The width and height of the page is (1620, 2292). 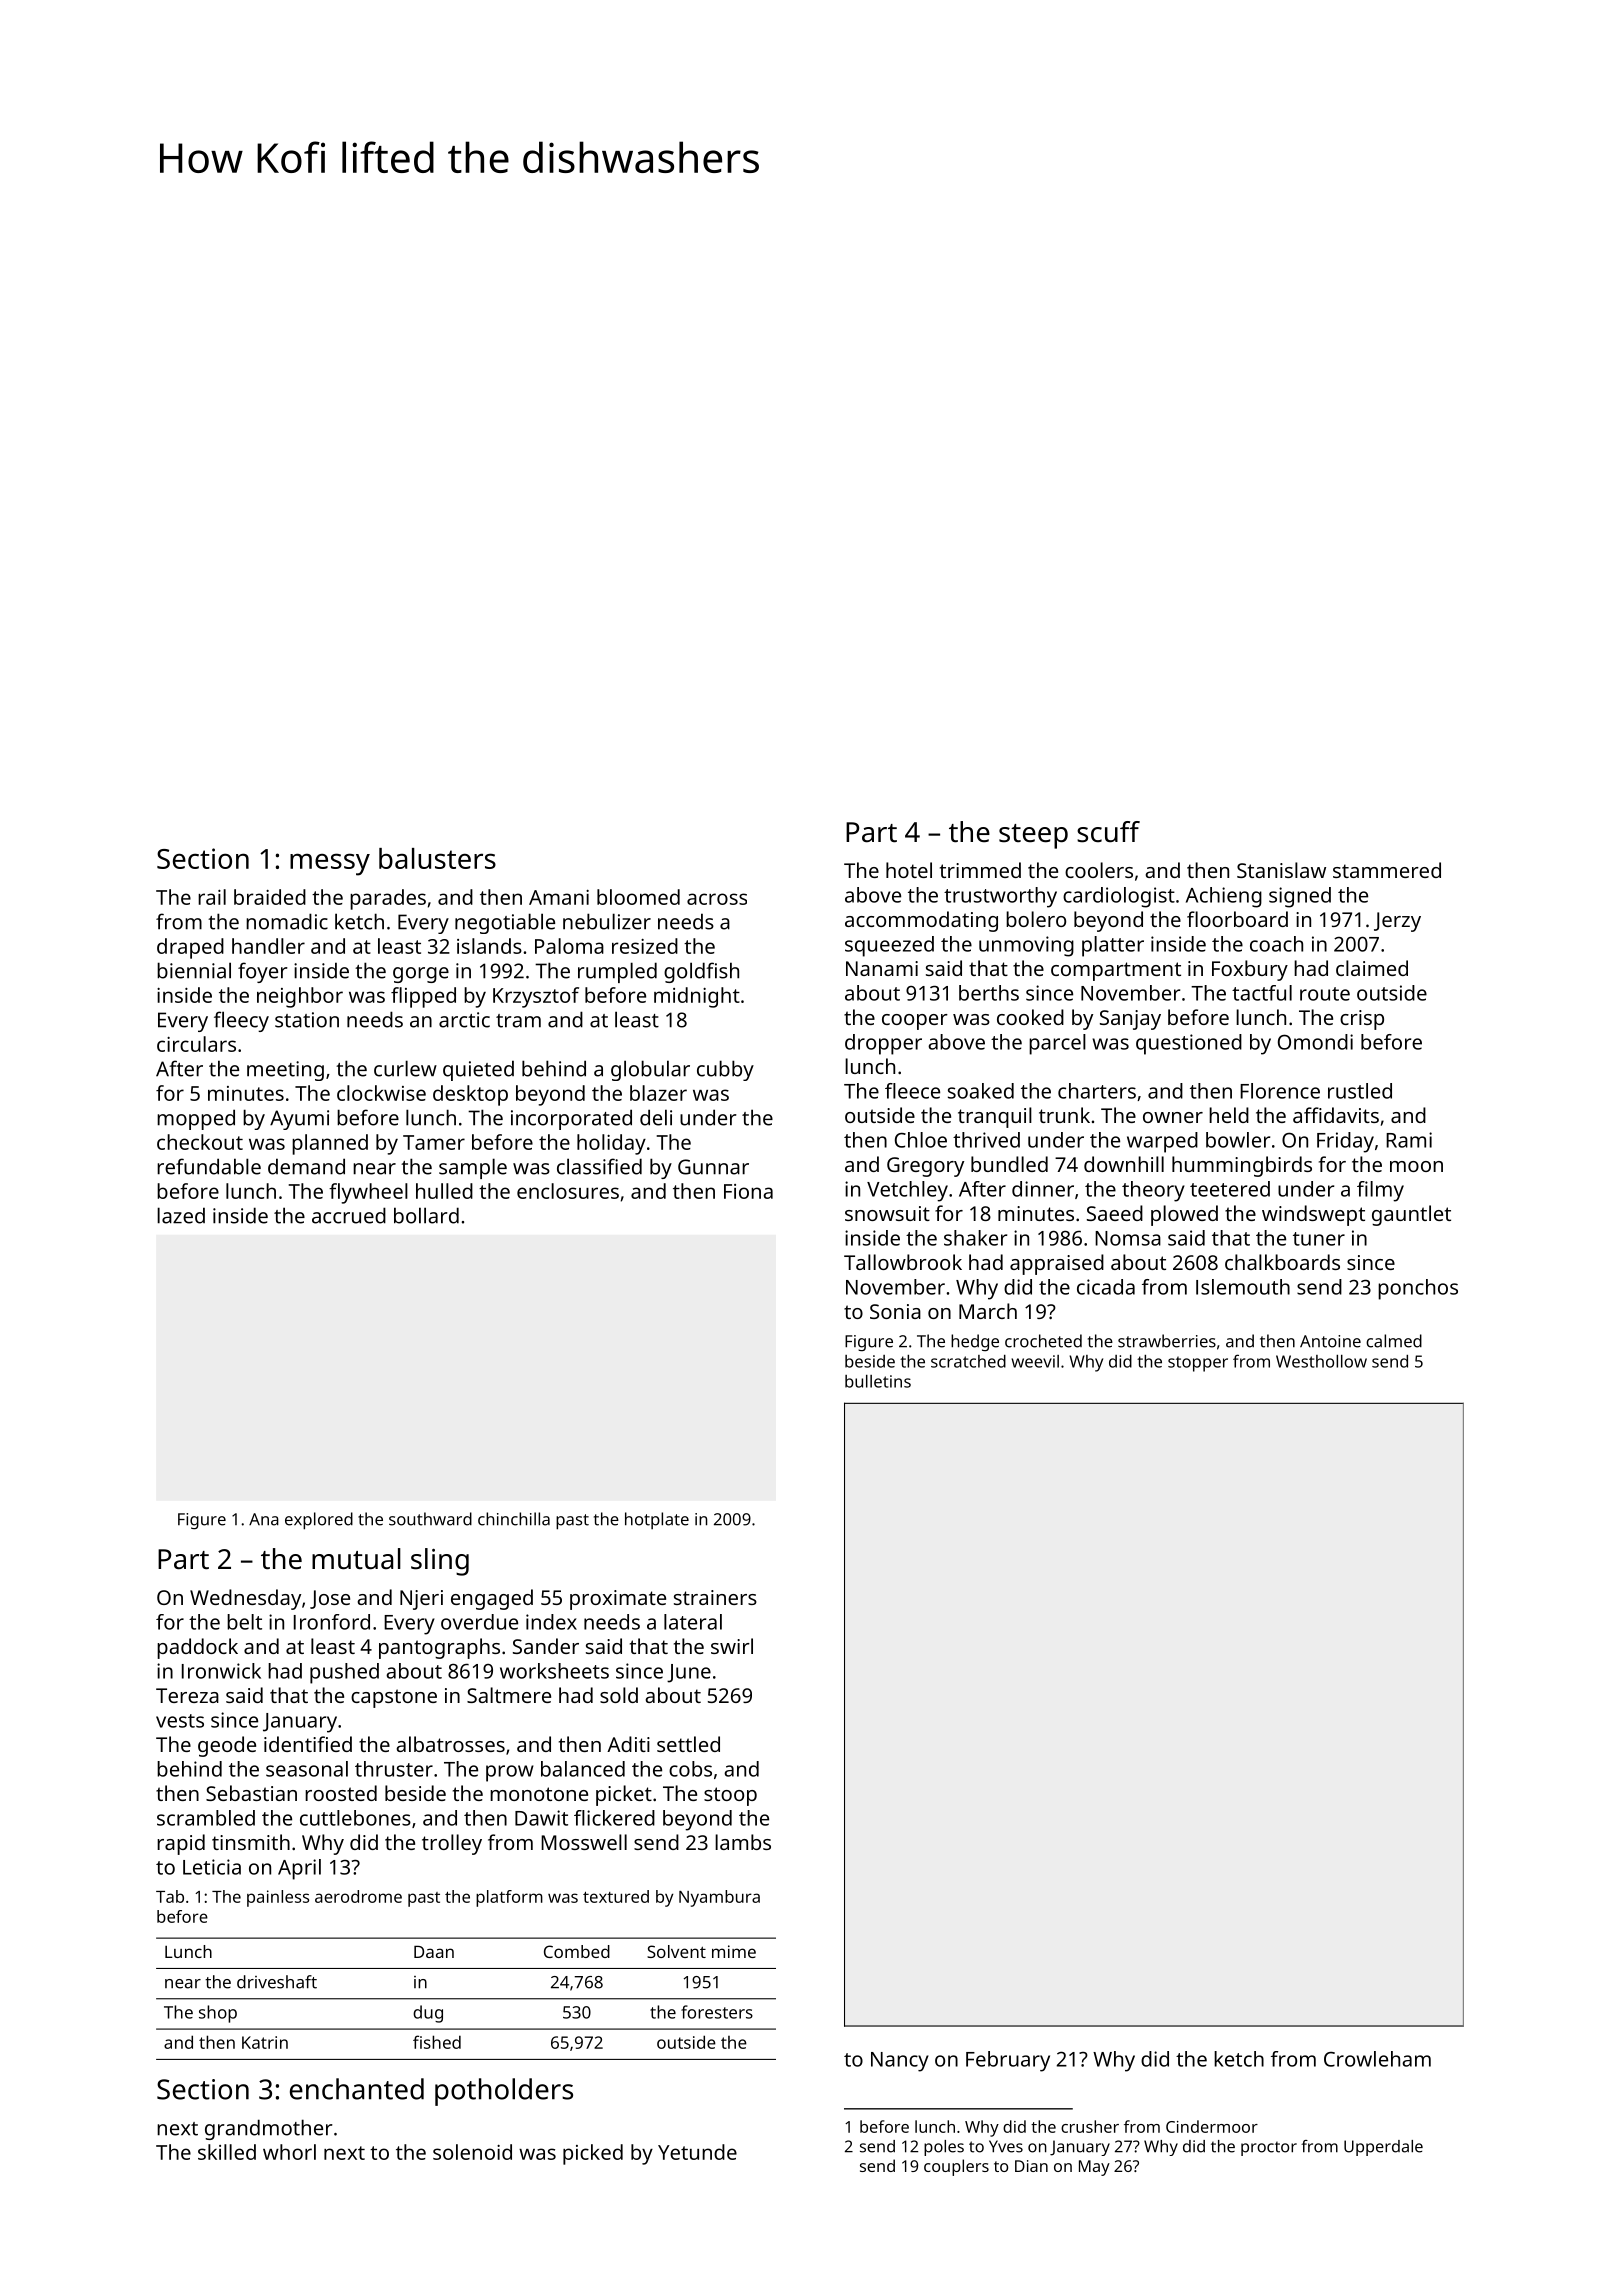 I want to click on Dian, so click(x=1031, y=2166).
